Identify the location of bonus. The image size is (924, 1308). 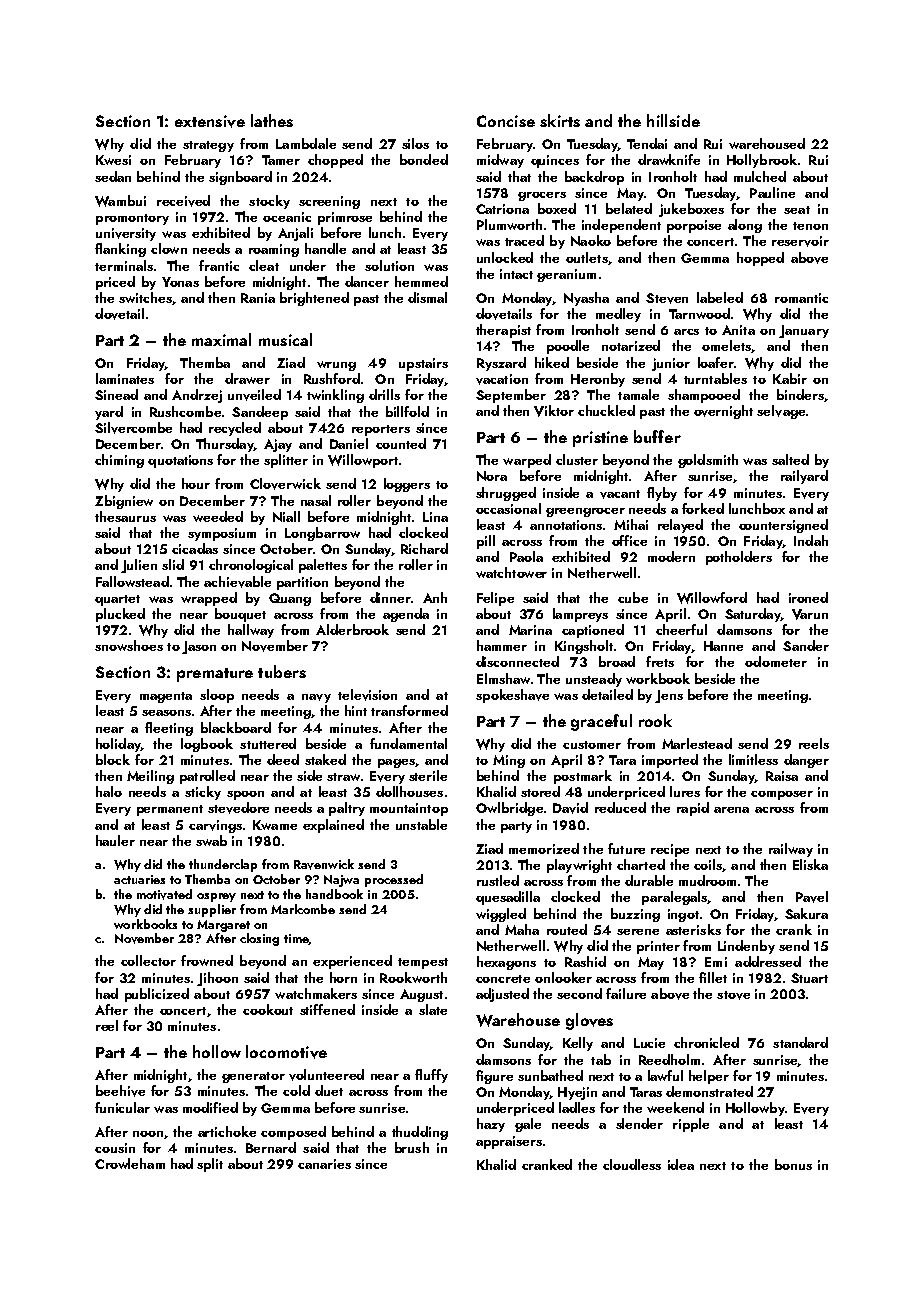
(793, 1164).
